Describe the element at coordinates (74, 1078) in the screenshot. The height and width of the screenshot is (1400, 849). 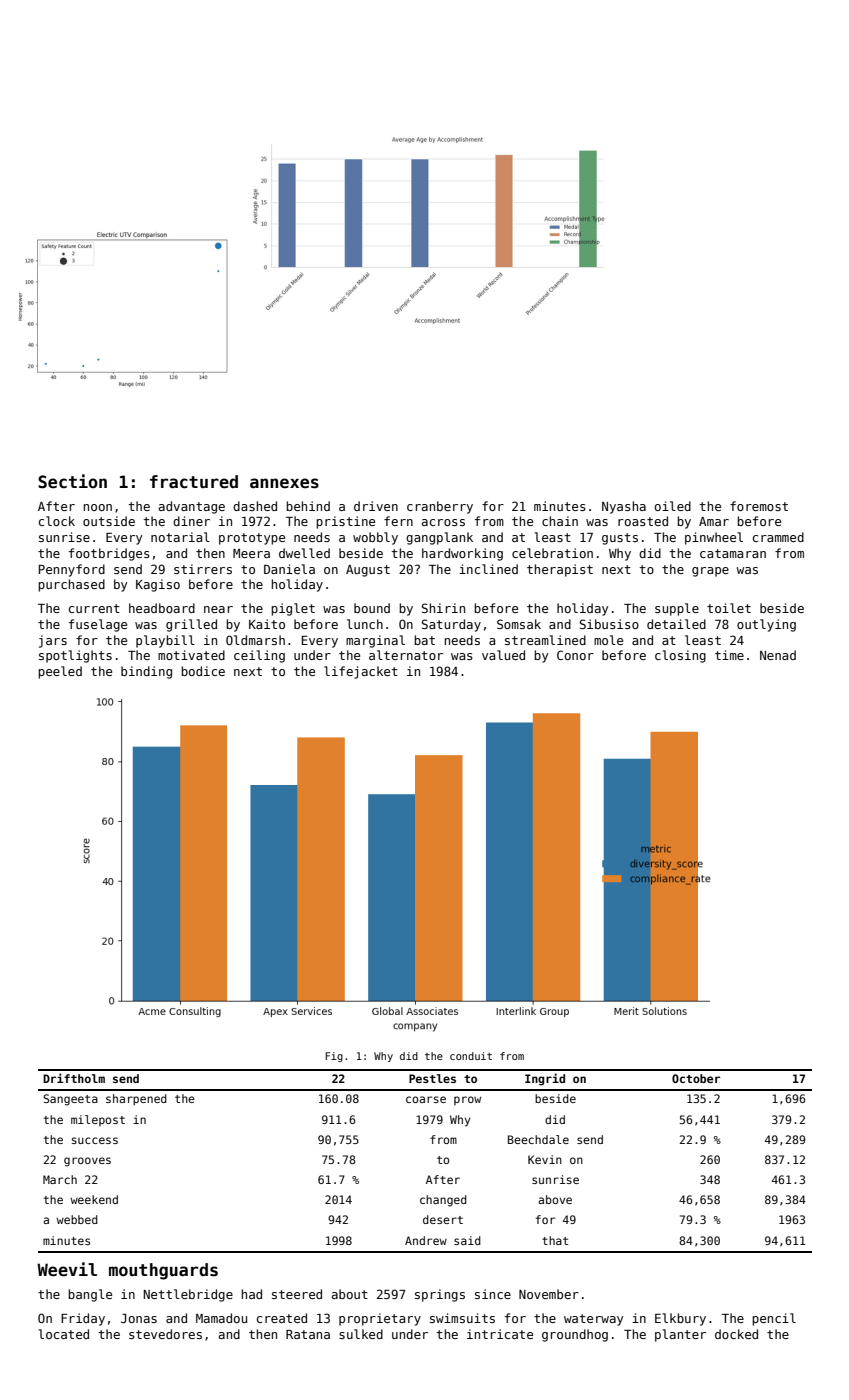
I see `Driftholm` at that location.
